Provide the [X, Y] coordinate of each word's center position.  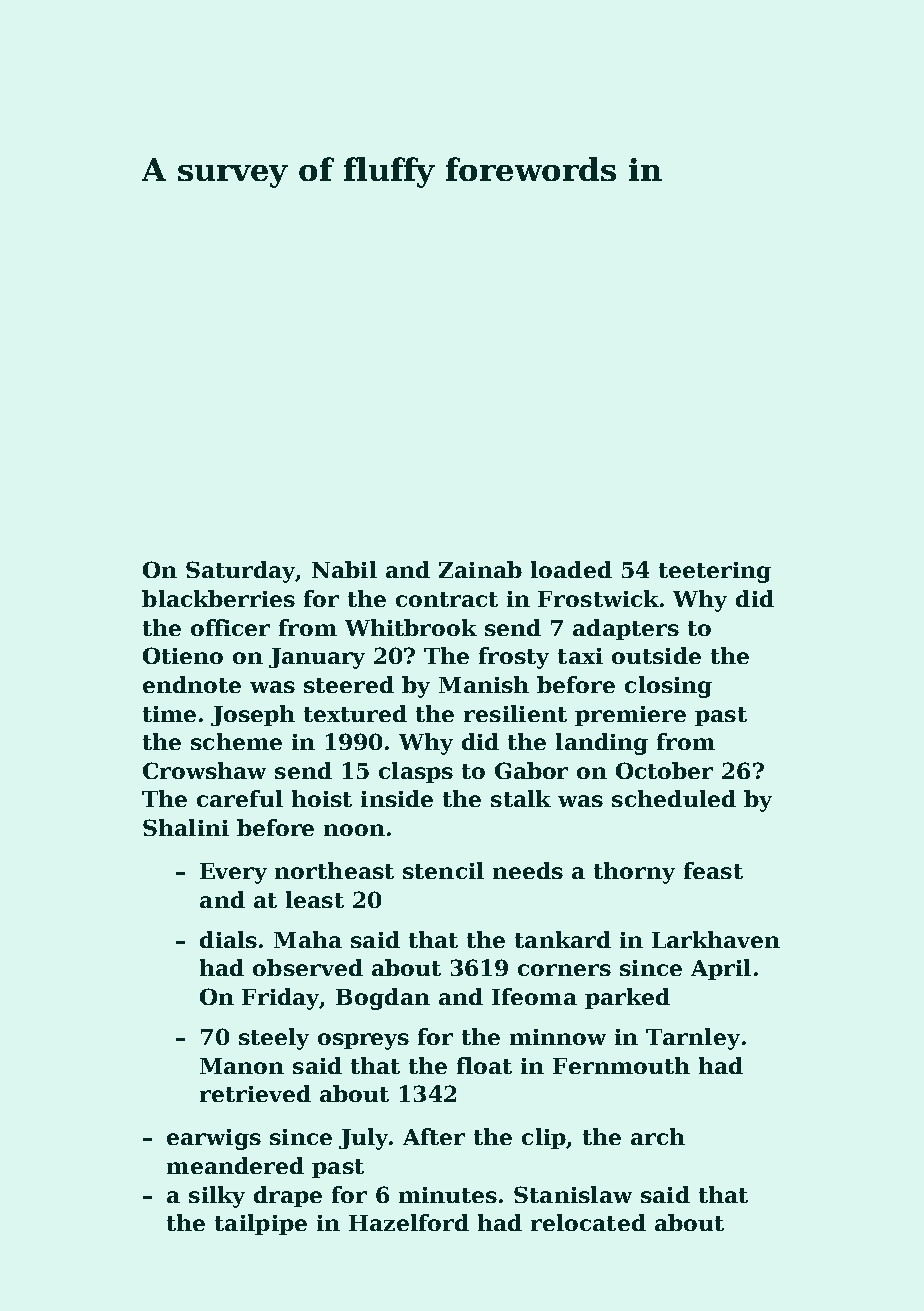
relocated [588, 1222]
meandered [235, 1165]
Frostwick [598, 598]
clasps [416, 772]
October [664, 770]
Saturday [241, 572]
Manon [242, 1066]
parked [627, 998]
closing [668, 687]
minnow [558, 1037]
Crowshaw [204, 770]
